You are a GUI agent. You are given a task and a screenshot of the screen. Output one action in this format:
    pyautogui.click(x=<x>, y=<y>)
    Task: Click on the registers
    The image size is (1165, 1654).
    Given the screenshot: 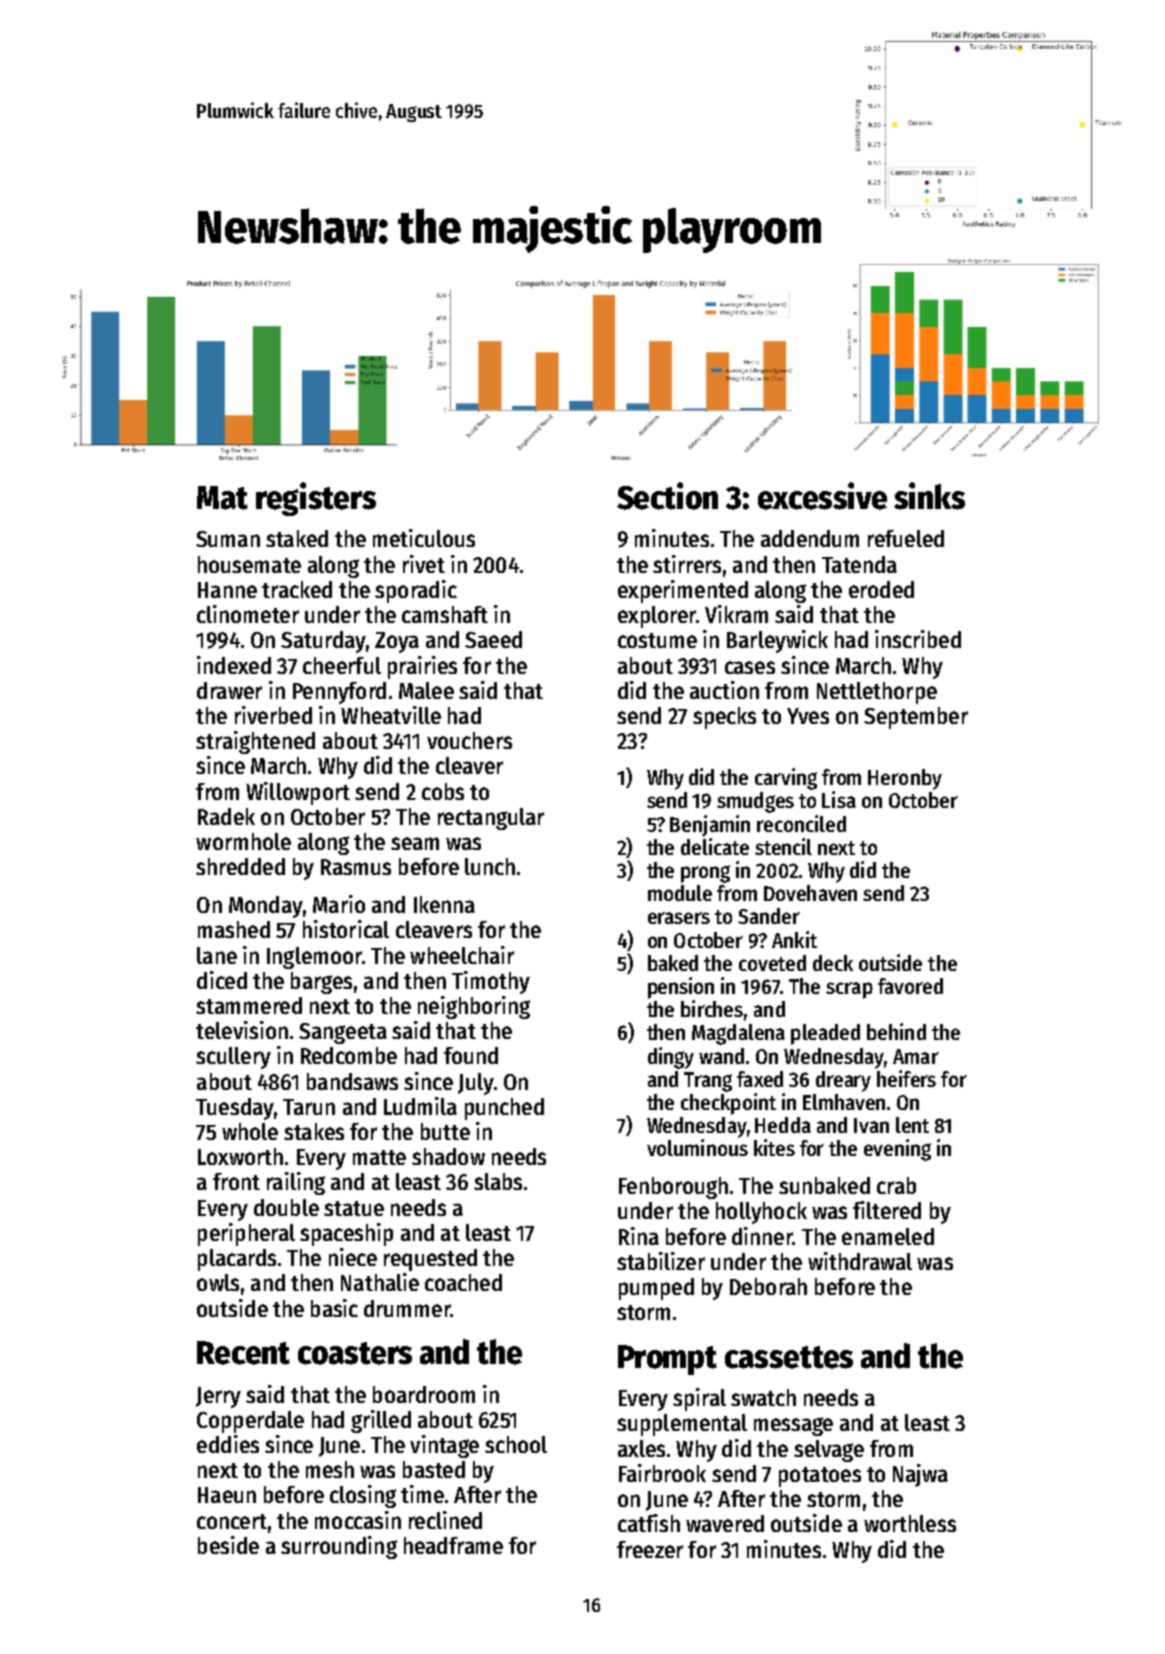 What is the action you would take?
    pyautogui.click(x=316, y=499)
